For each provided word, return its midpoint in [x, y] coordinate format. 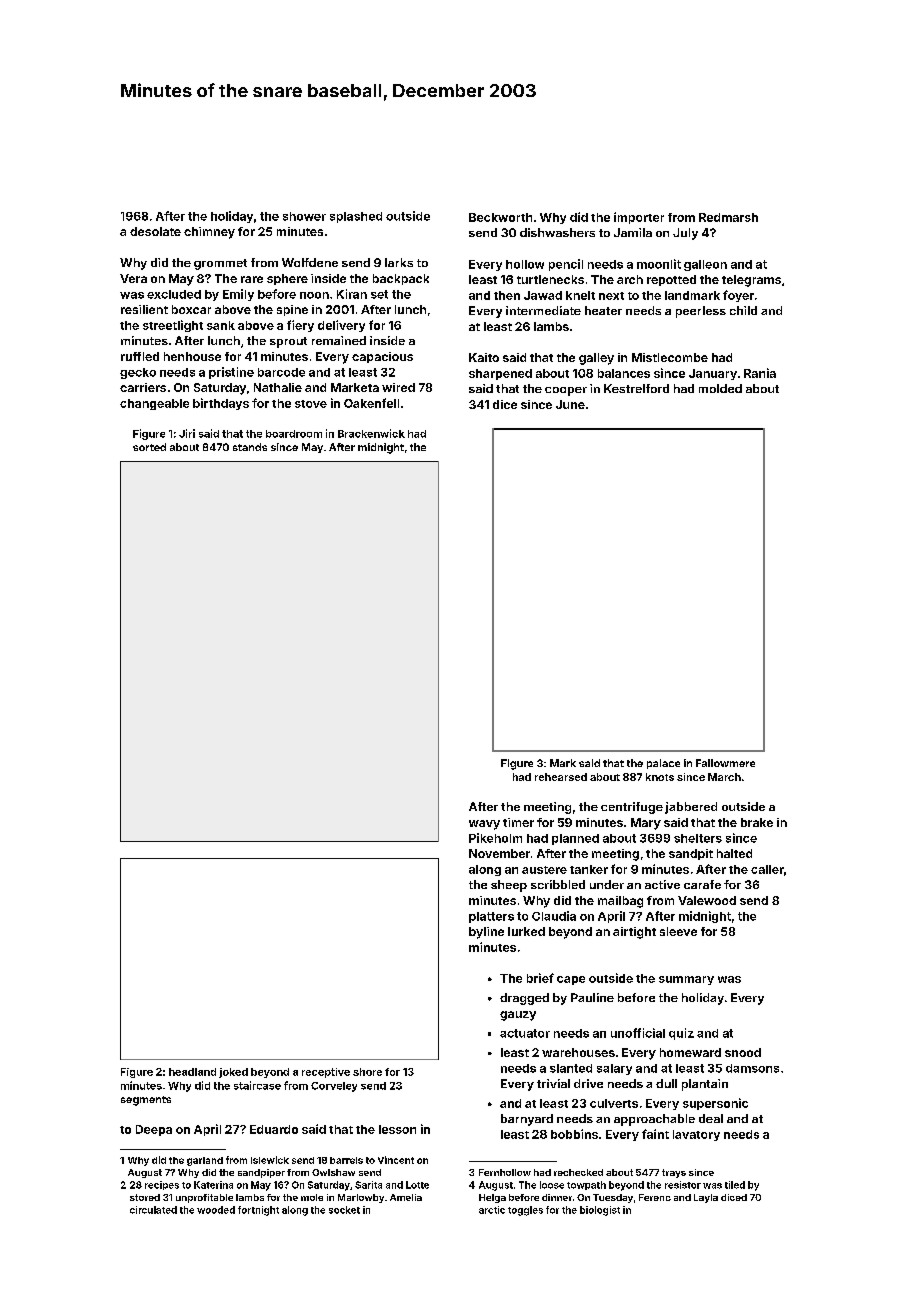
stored [145, 1197]
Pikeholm [495, 838]
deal [711, 1118]
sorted [149, 447]
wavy [484, 825]
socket [344, 1210]
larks [399, 262]
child [743, 310]
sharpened [500, 374]
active [662, 884]
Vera [133, 278]
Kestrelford [636, 388]
